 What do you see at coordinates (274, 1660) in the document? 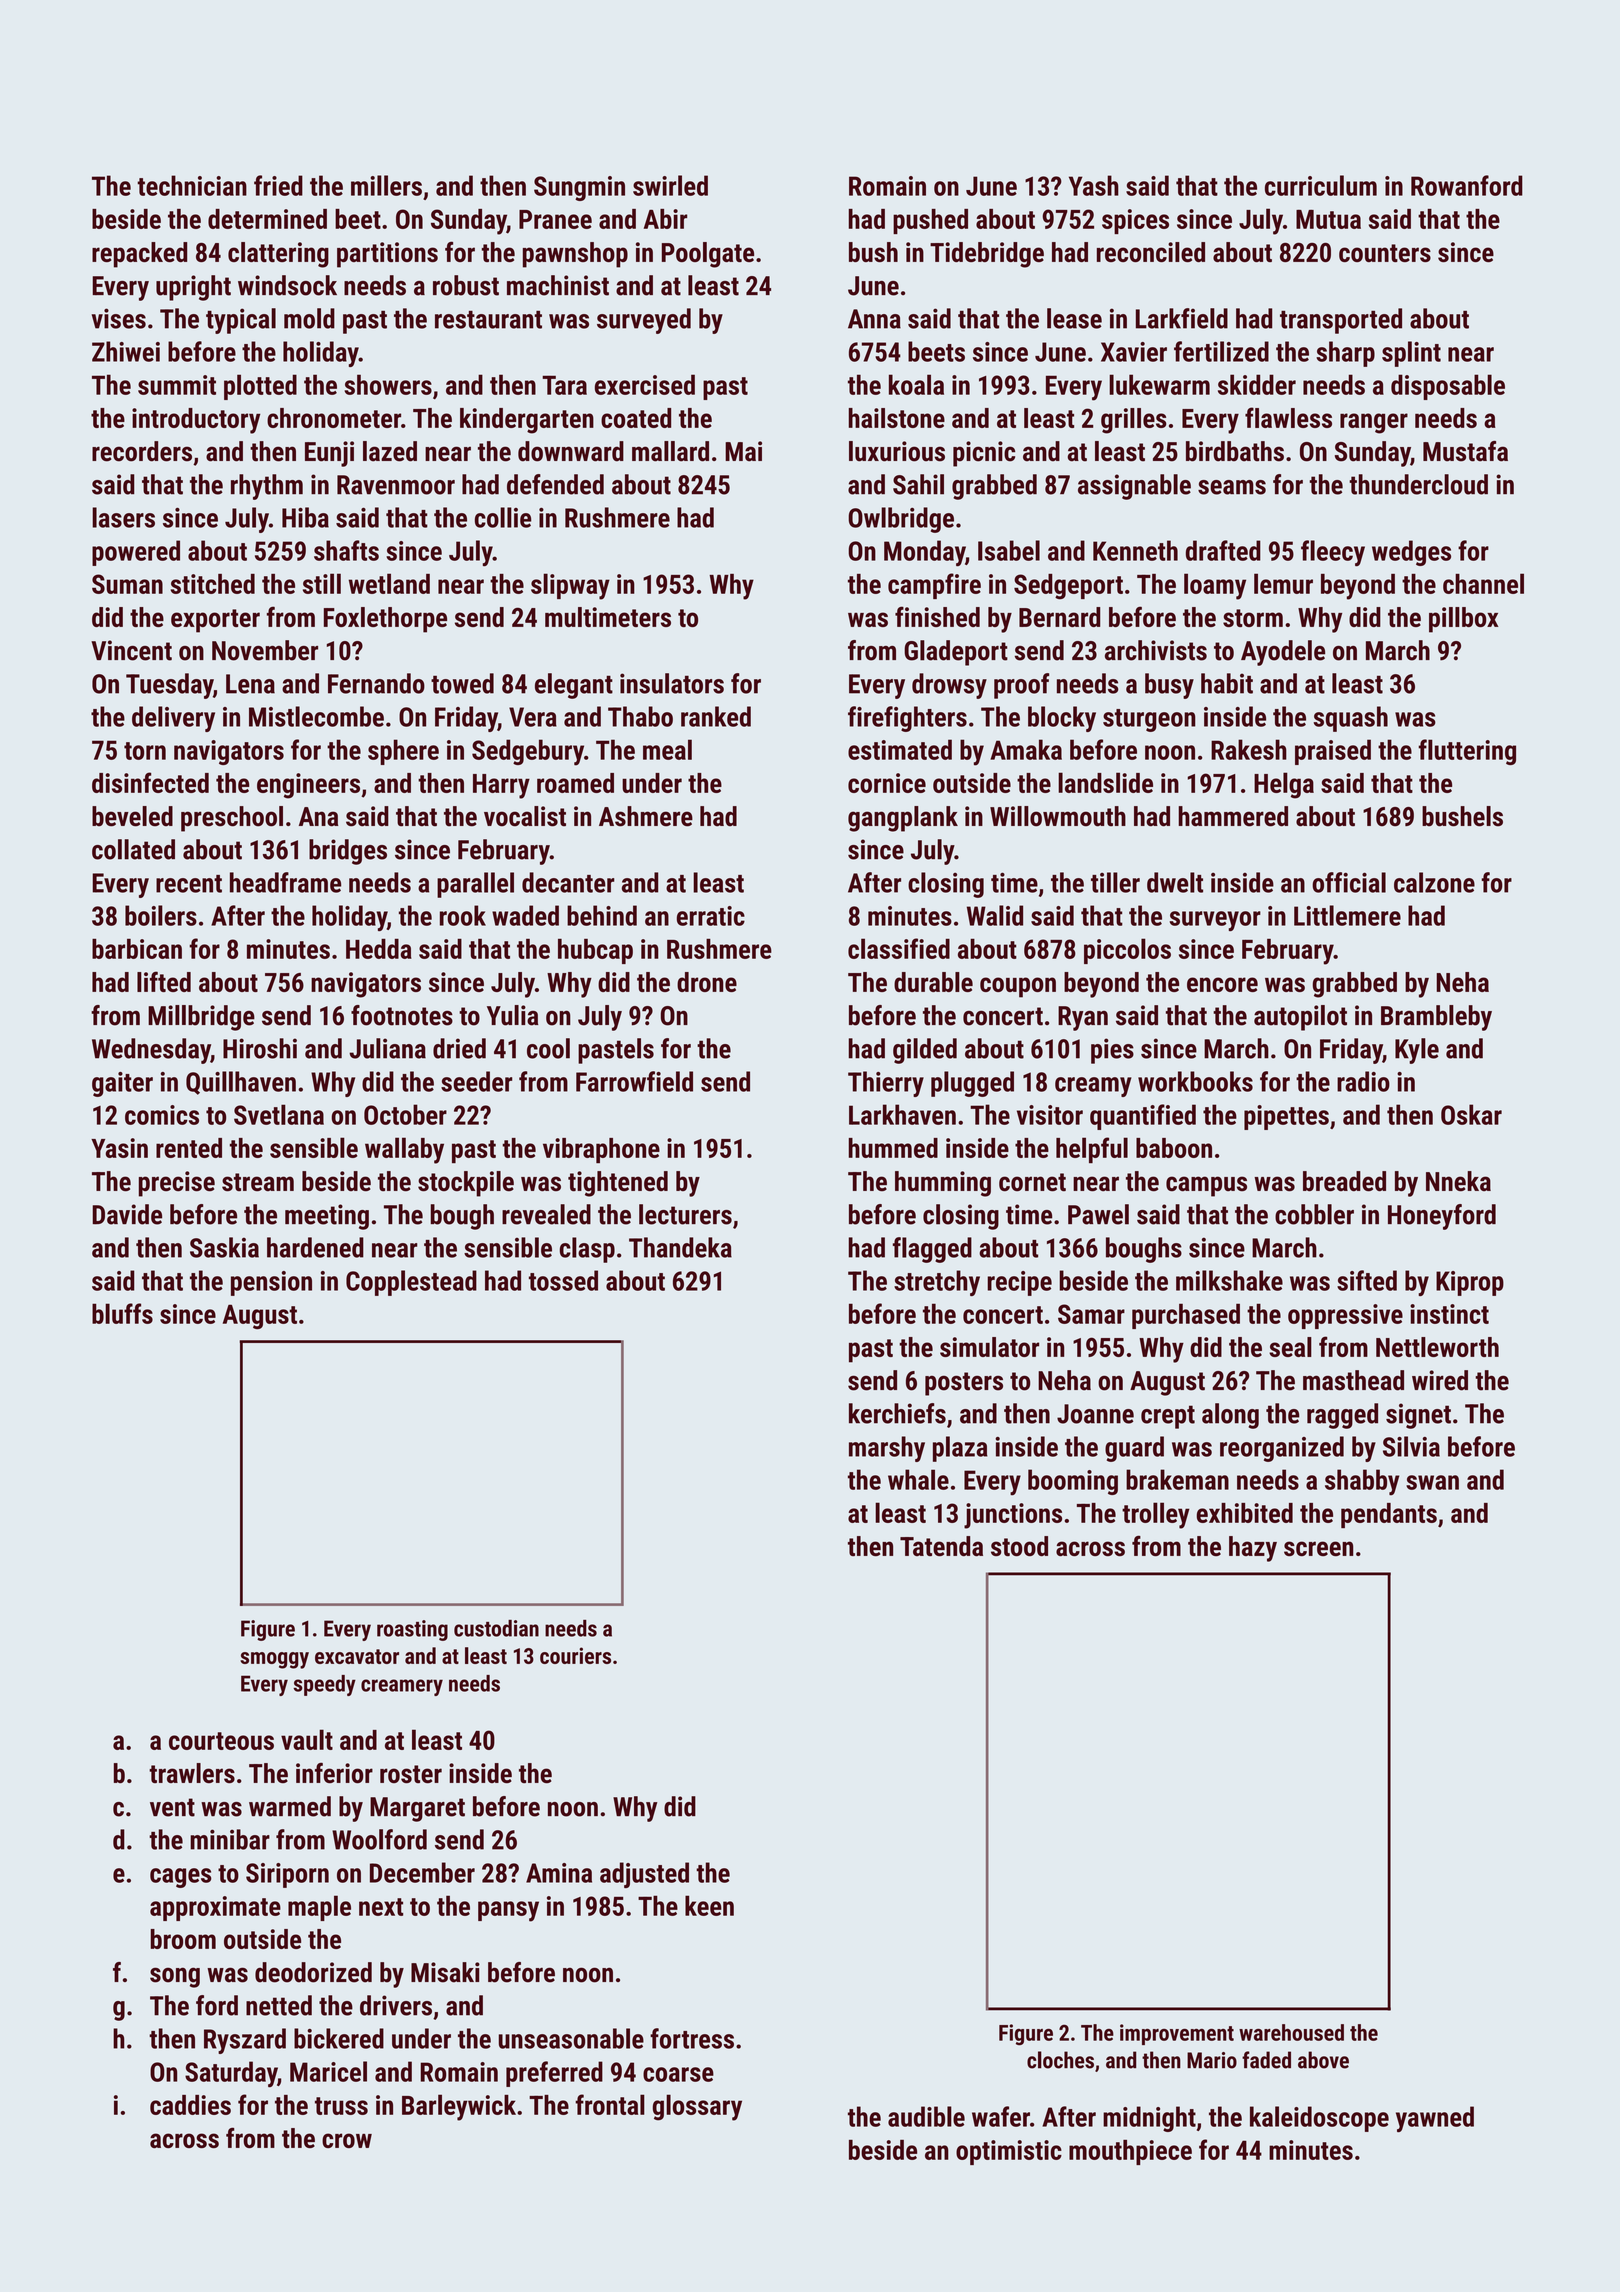
I see `smoggy` at bounding box center [274, 1660].
